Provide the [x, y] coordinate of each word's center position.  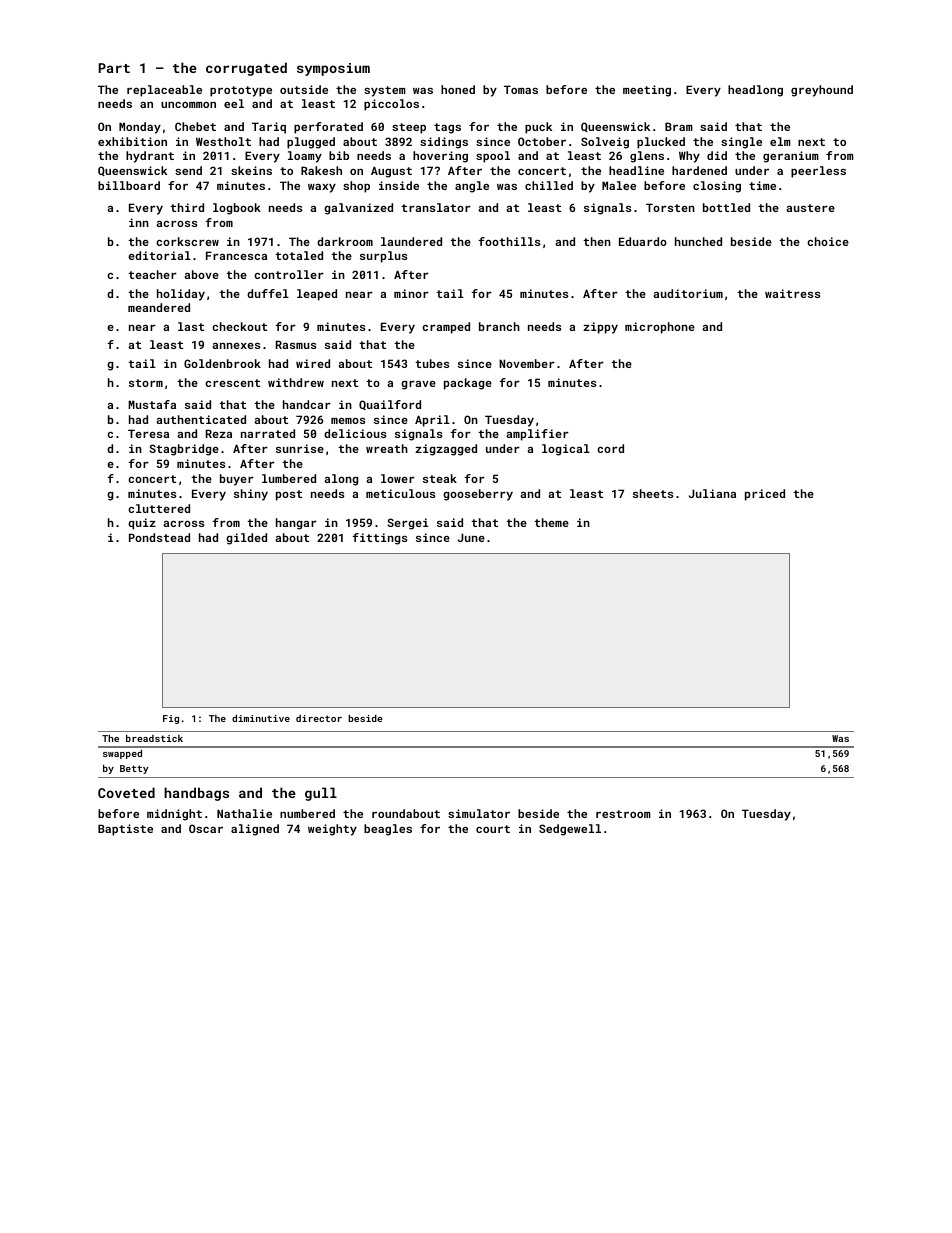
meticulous [400, 493]
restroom [623, 814]
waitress [792, 293]
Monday [140, 128]
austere [810, 208]
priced [765, 495]
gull [321, 794]
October [542, 141]
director [319, 718]
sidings [444, 143]
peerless [818, 172]
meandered [159, 307]
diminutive [261, 718]
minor [411, 293]
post [289, 495]
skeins [251, 170]
